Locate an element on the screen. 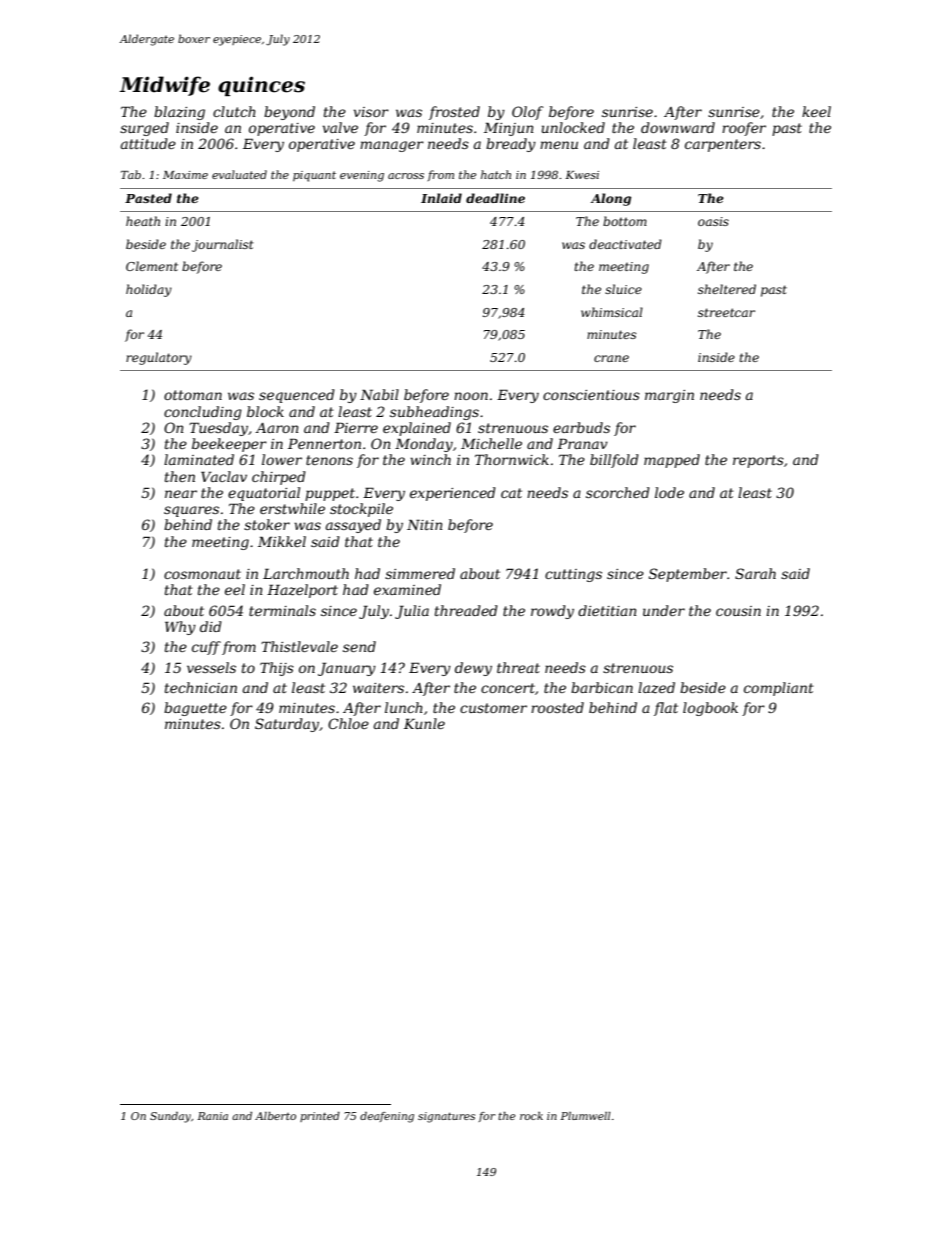 The width and height of the screenshot is (952, 1233). customer is located at coordinates (493, 708).
